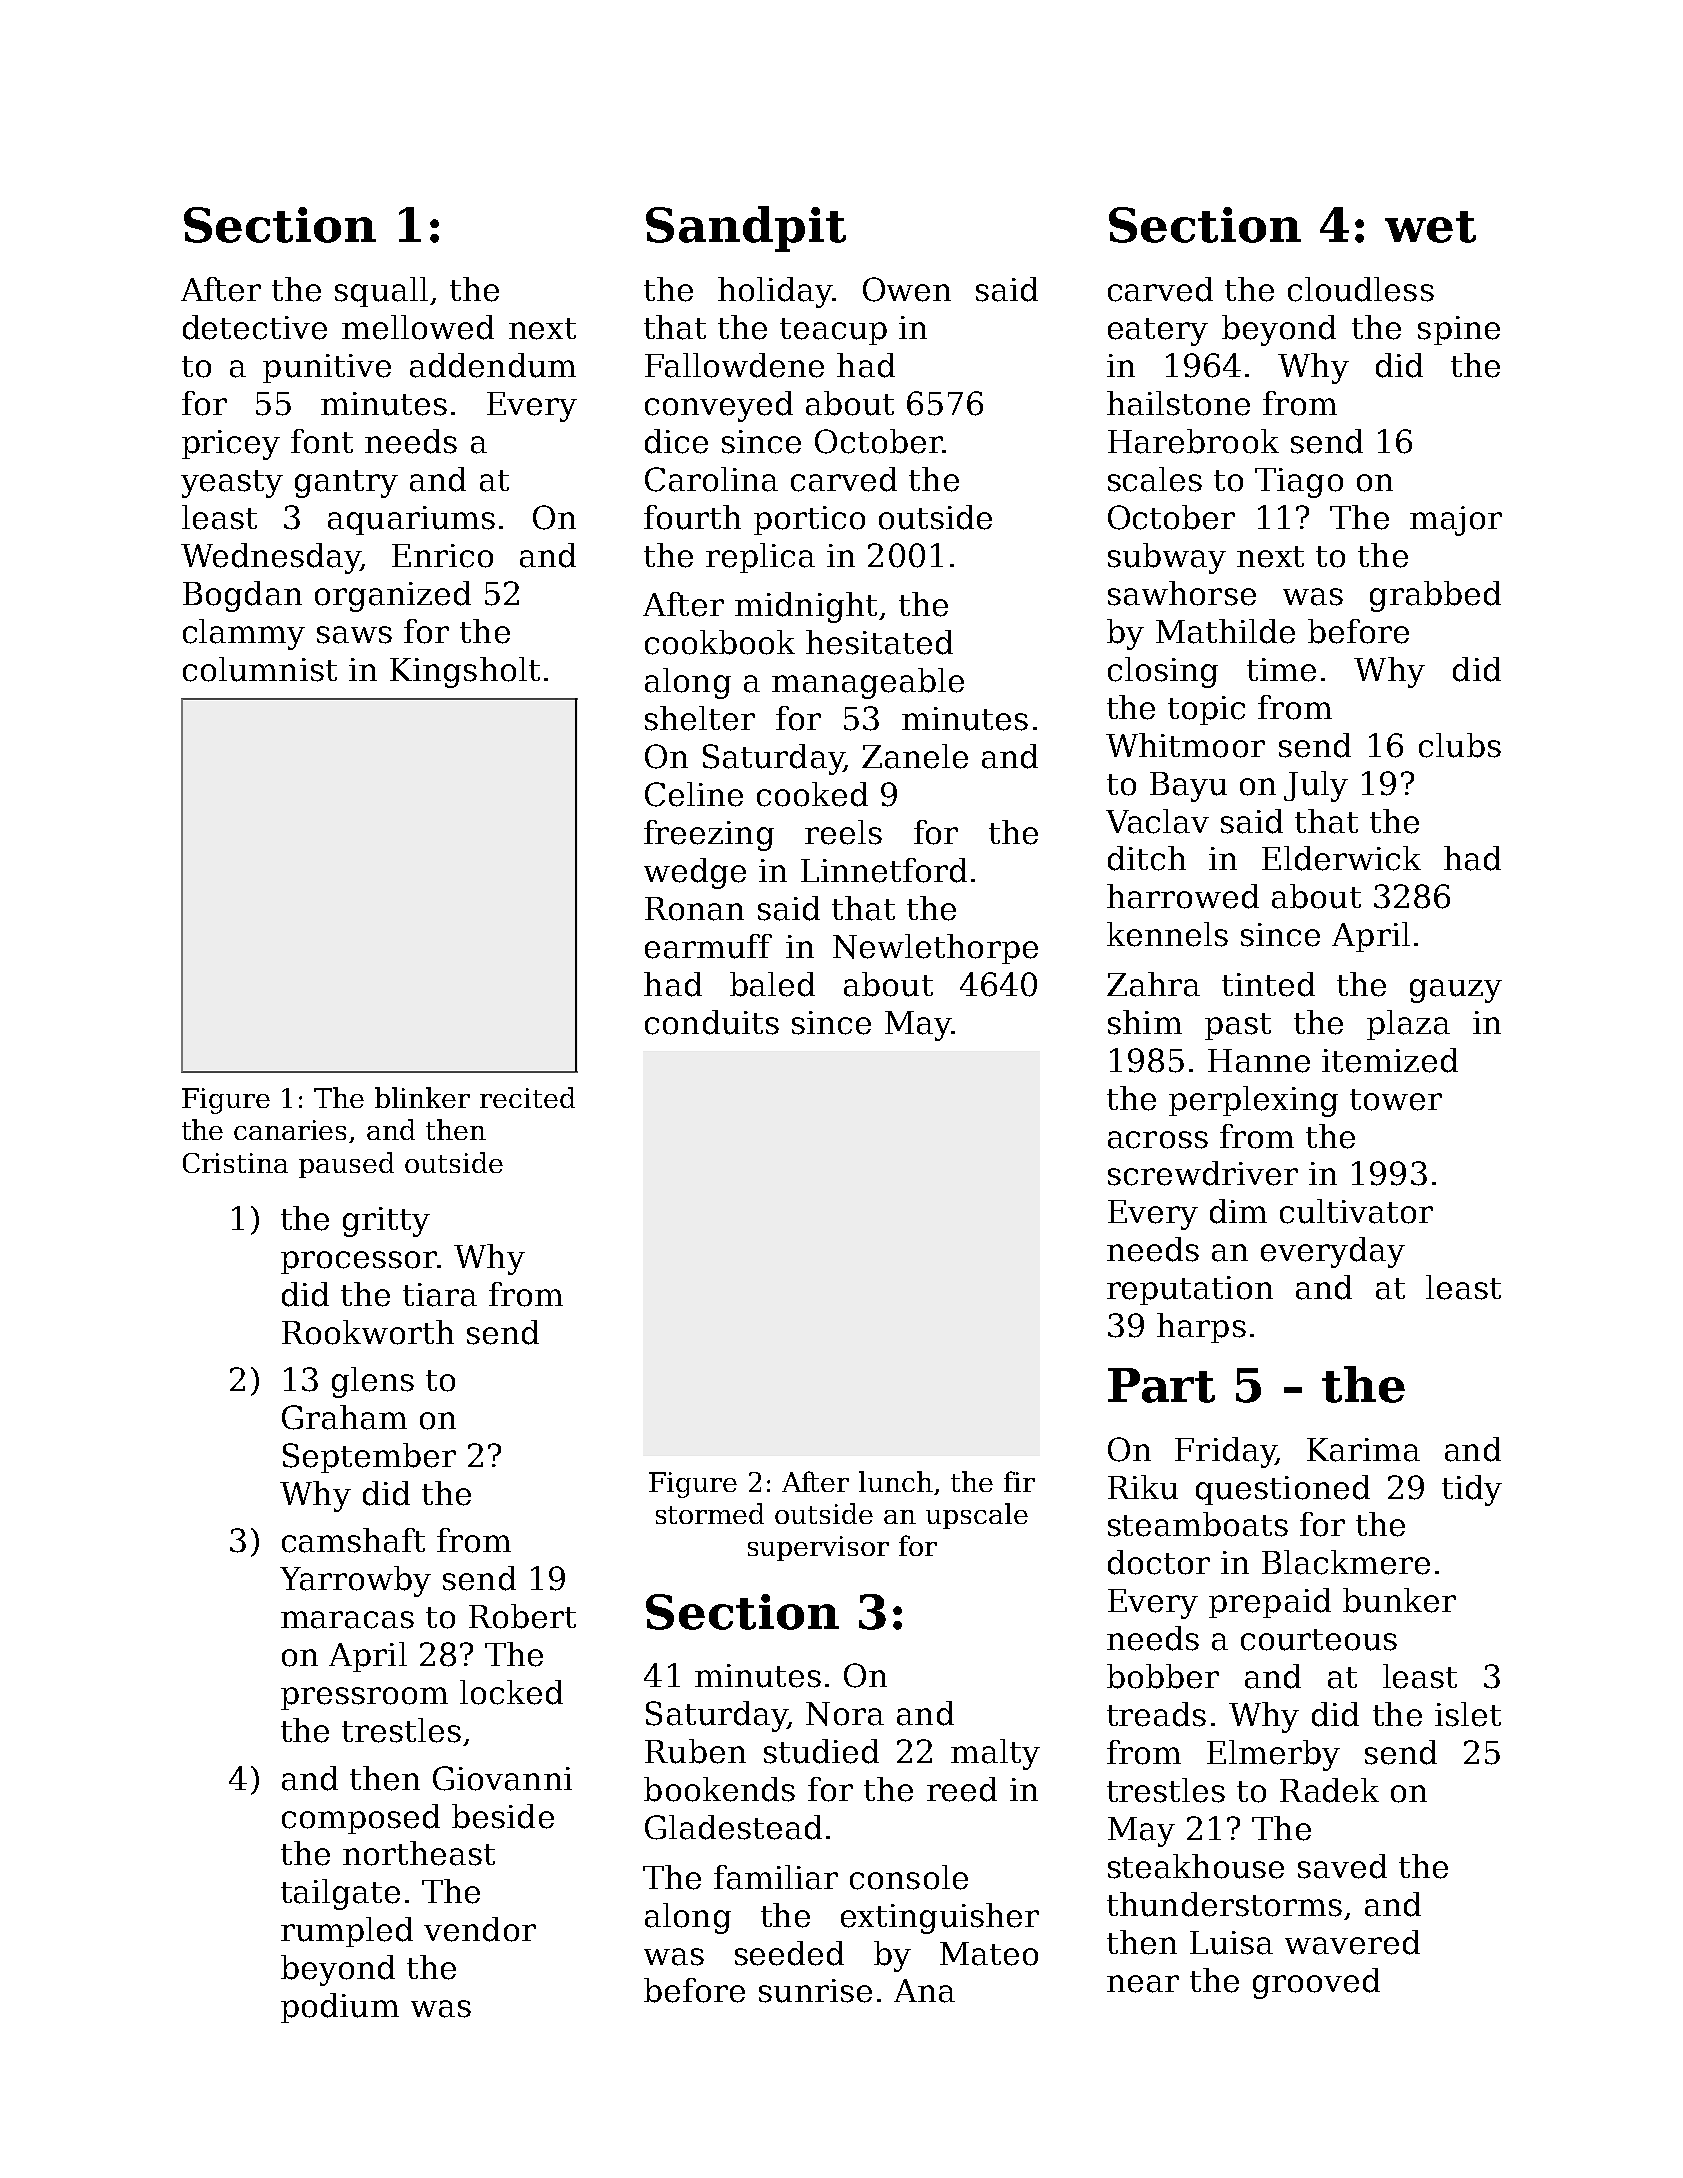 The image size is (1683, 2178). I want to click on podium, so click(340, 2008).
